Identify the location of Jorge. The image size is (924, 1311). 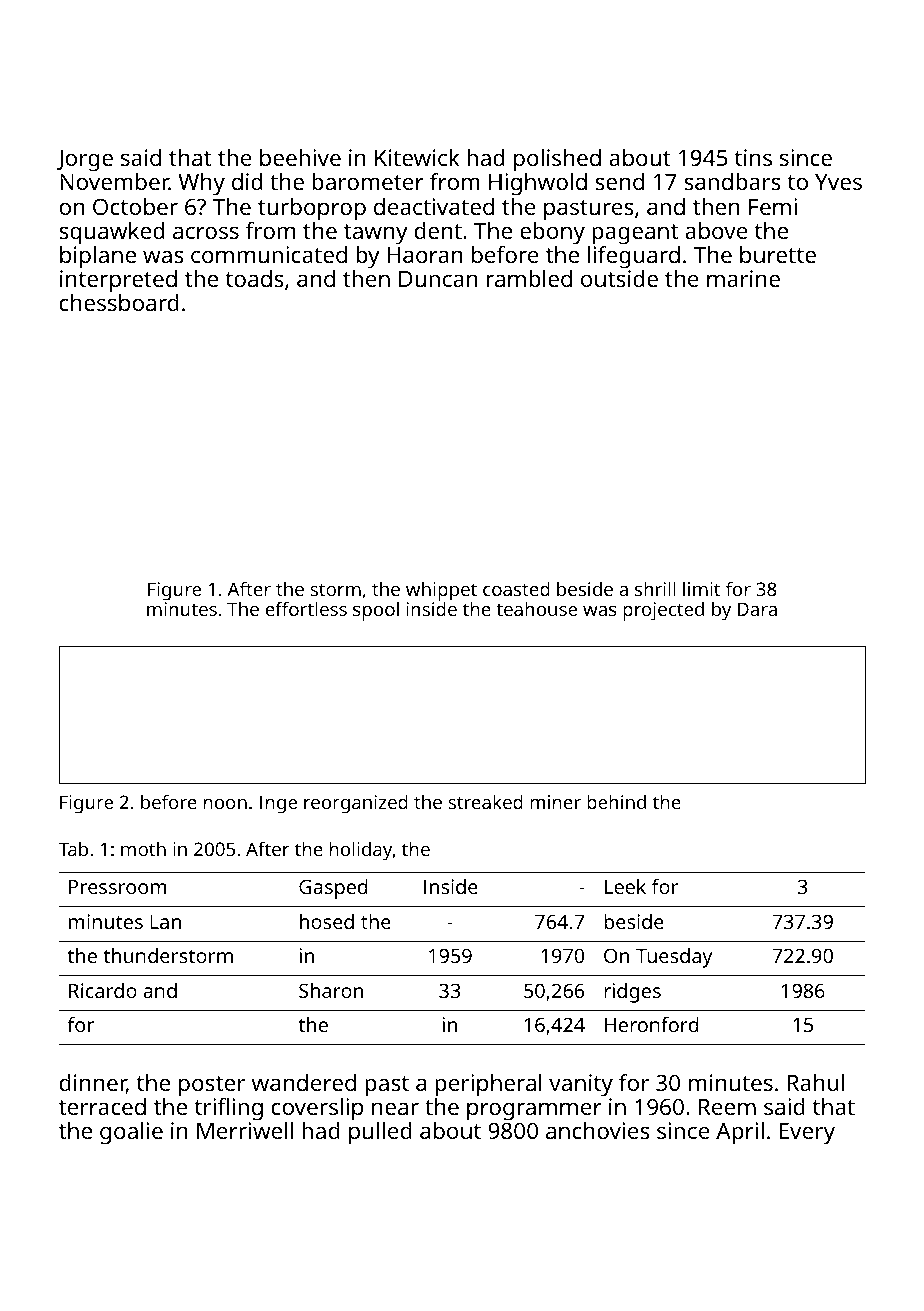
(84, 161).
